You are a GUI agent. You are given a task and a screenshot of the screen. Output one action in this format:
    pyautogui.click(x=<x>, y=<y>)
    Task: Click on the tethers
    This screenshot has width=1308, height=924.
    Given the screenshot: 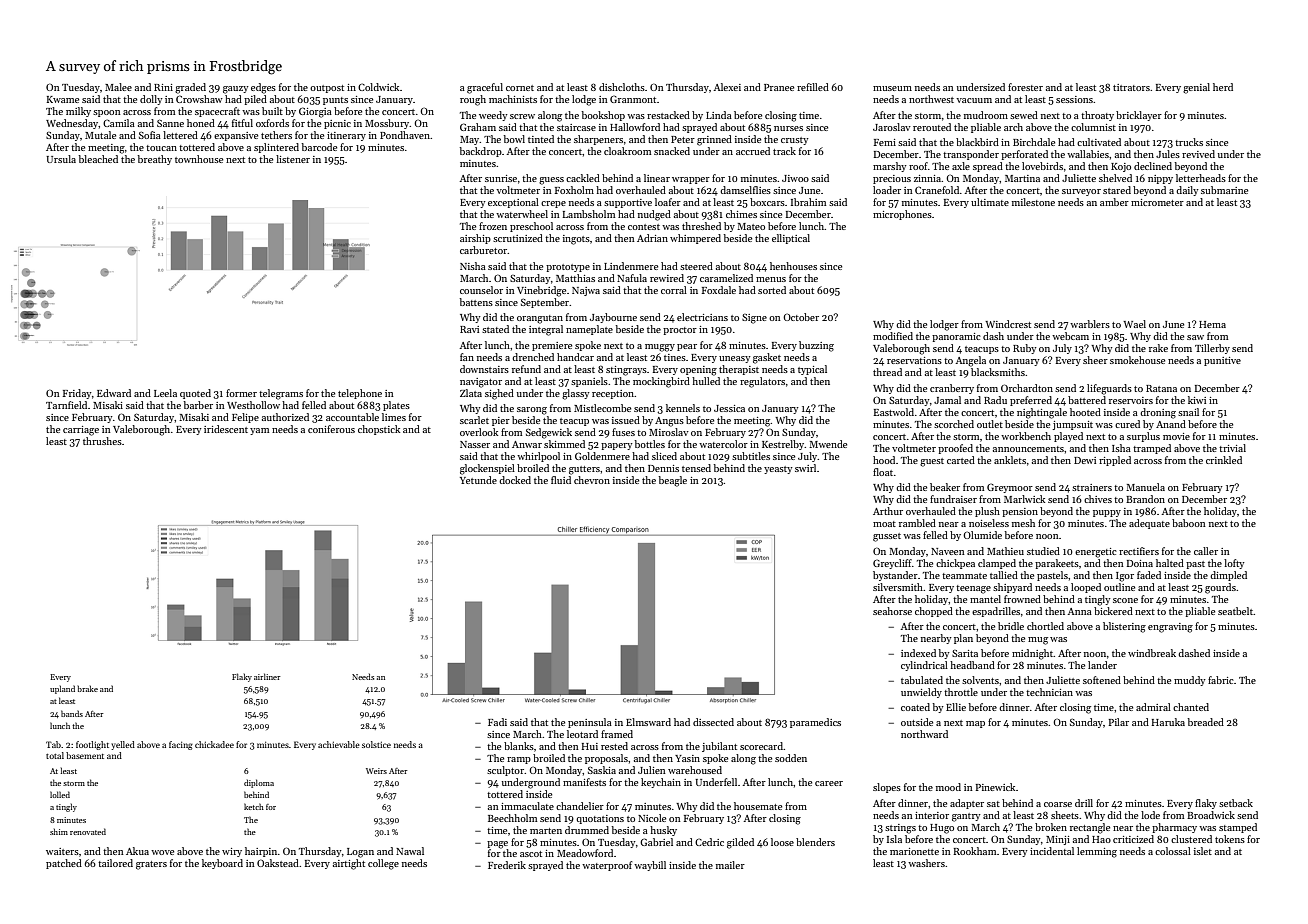 What is the action you would take?
    pyautogui.click(x=276, y=135)
